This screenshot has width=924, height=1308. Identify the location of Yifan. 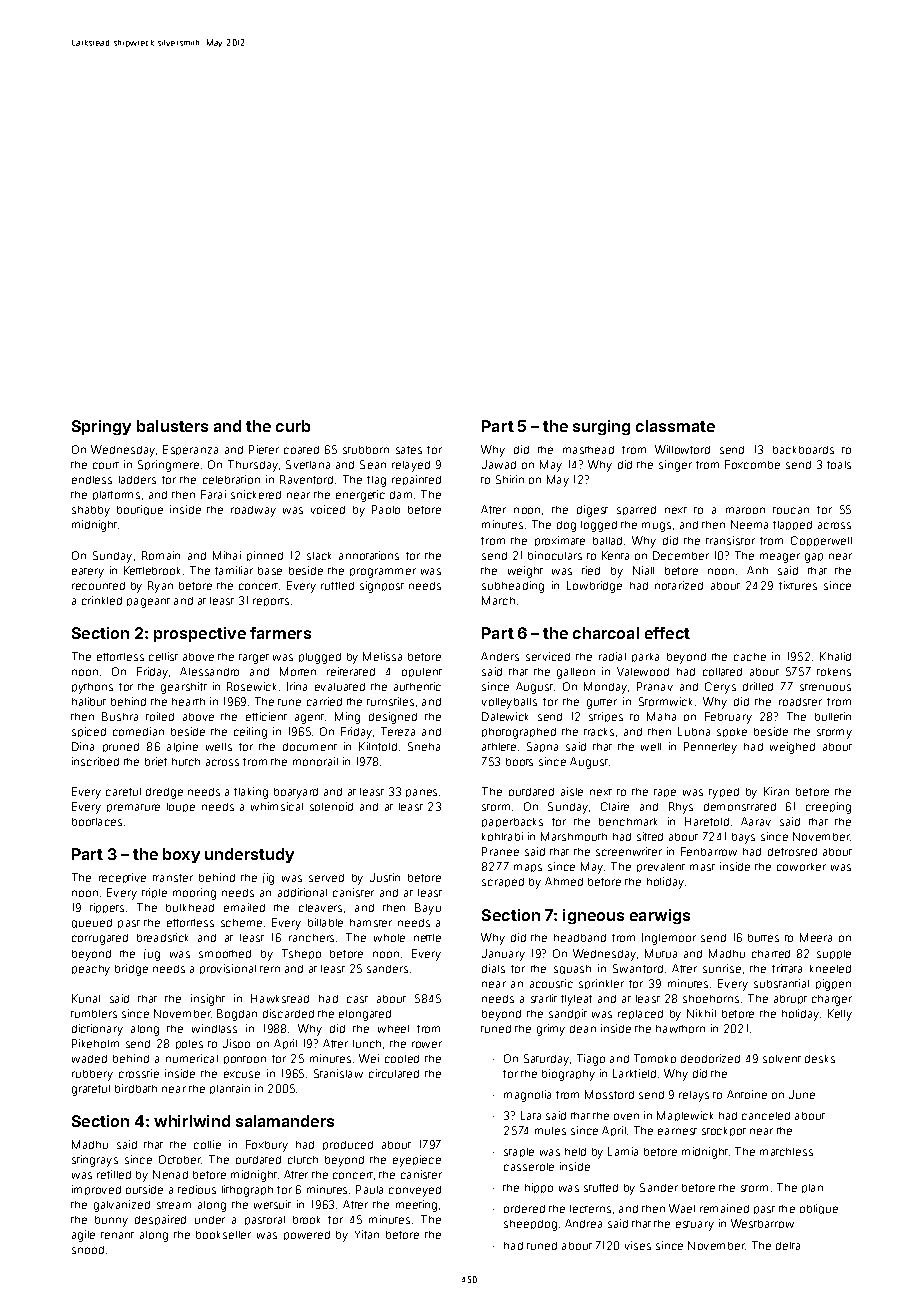
(367, 1234).
